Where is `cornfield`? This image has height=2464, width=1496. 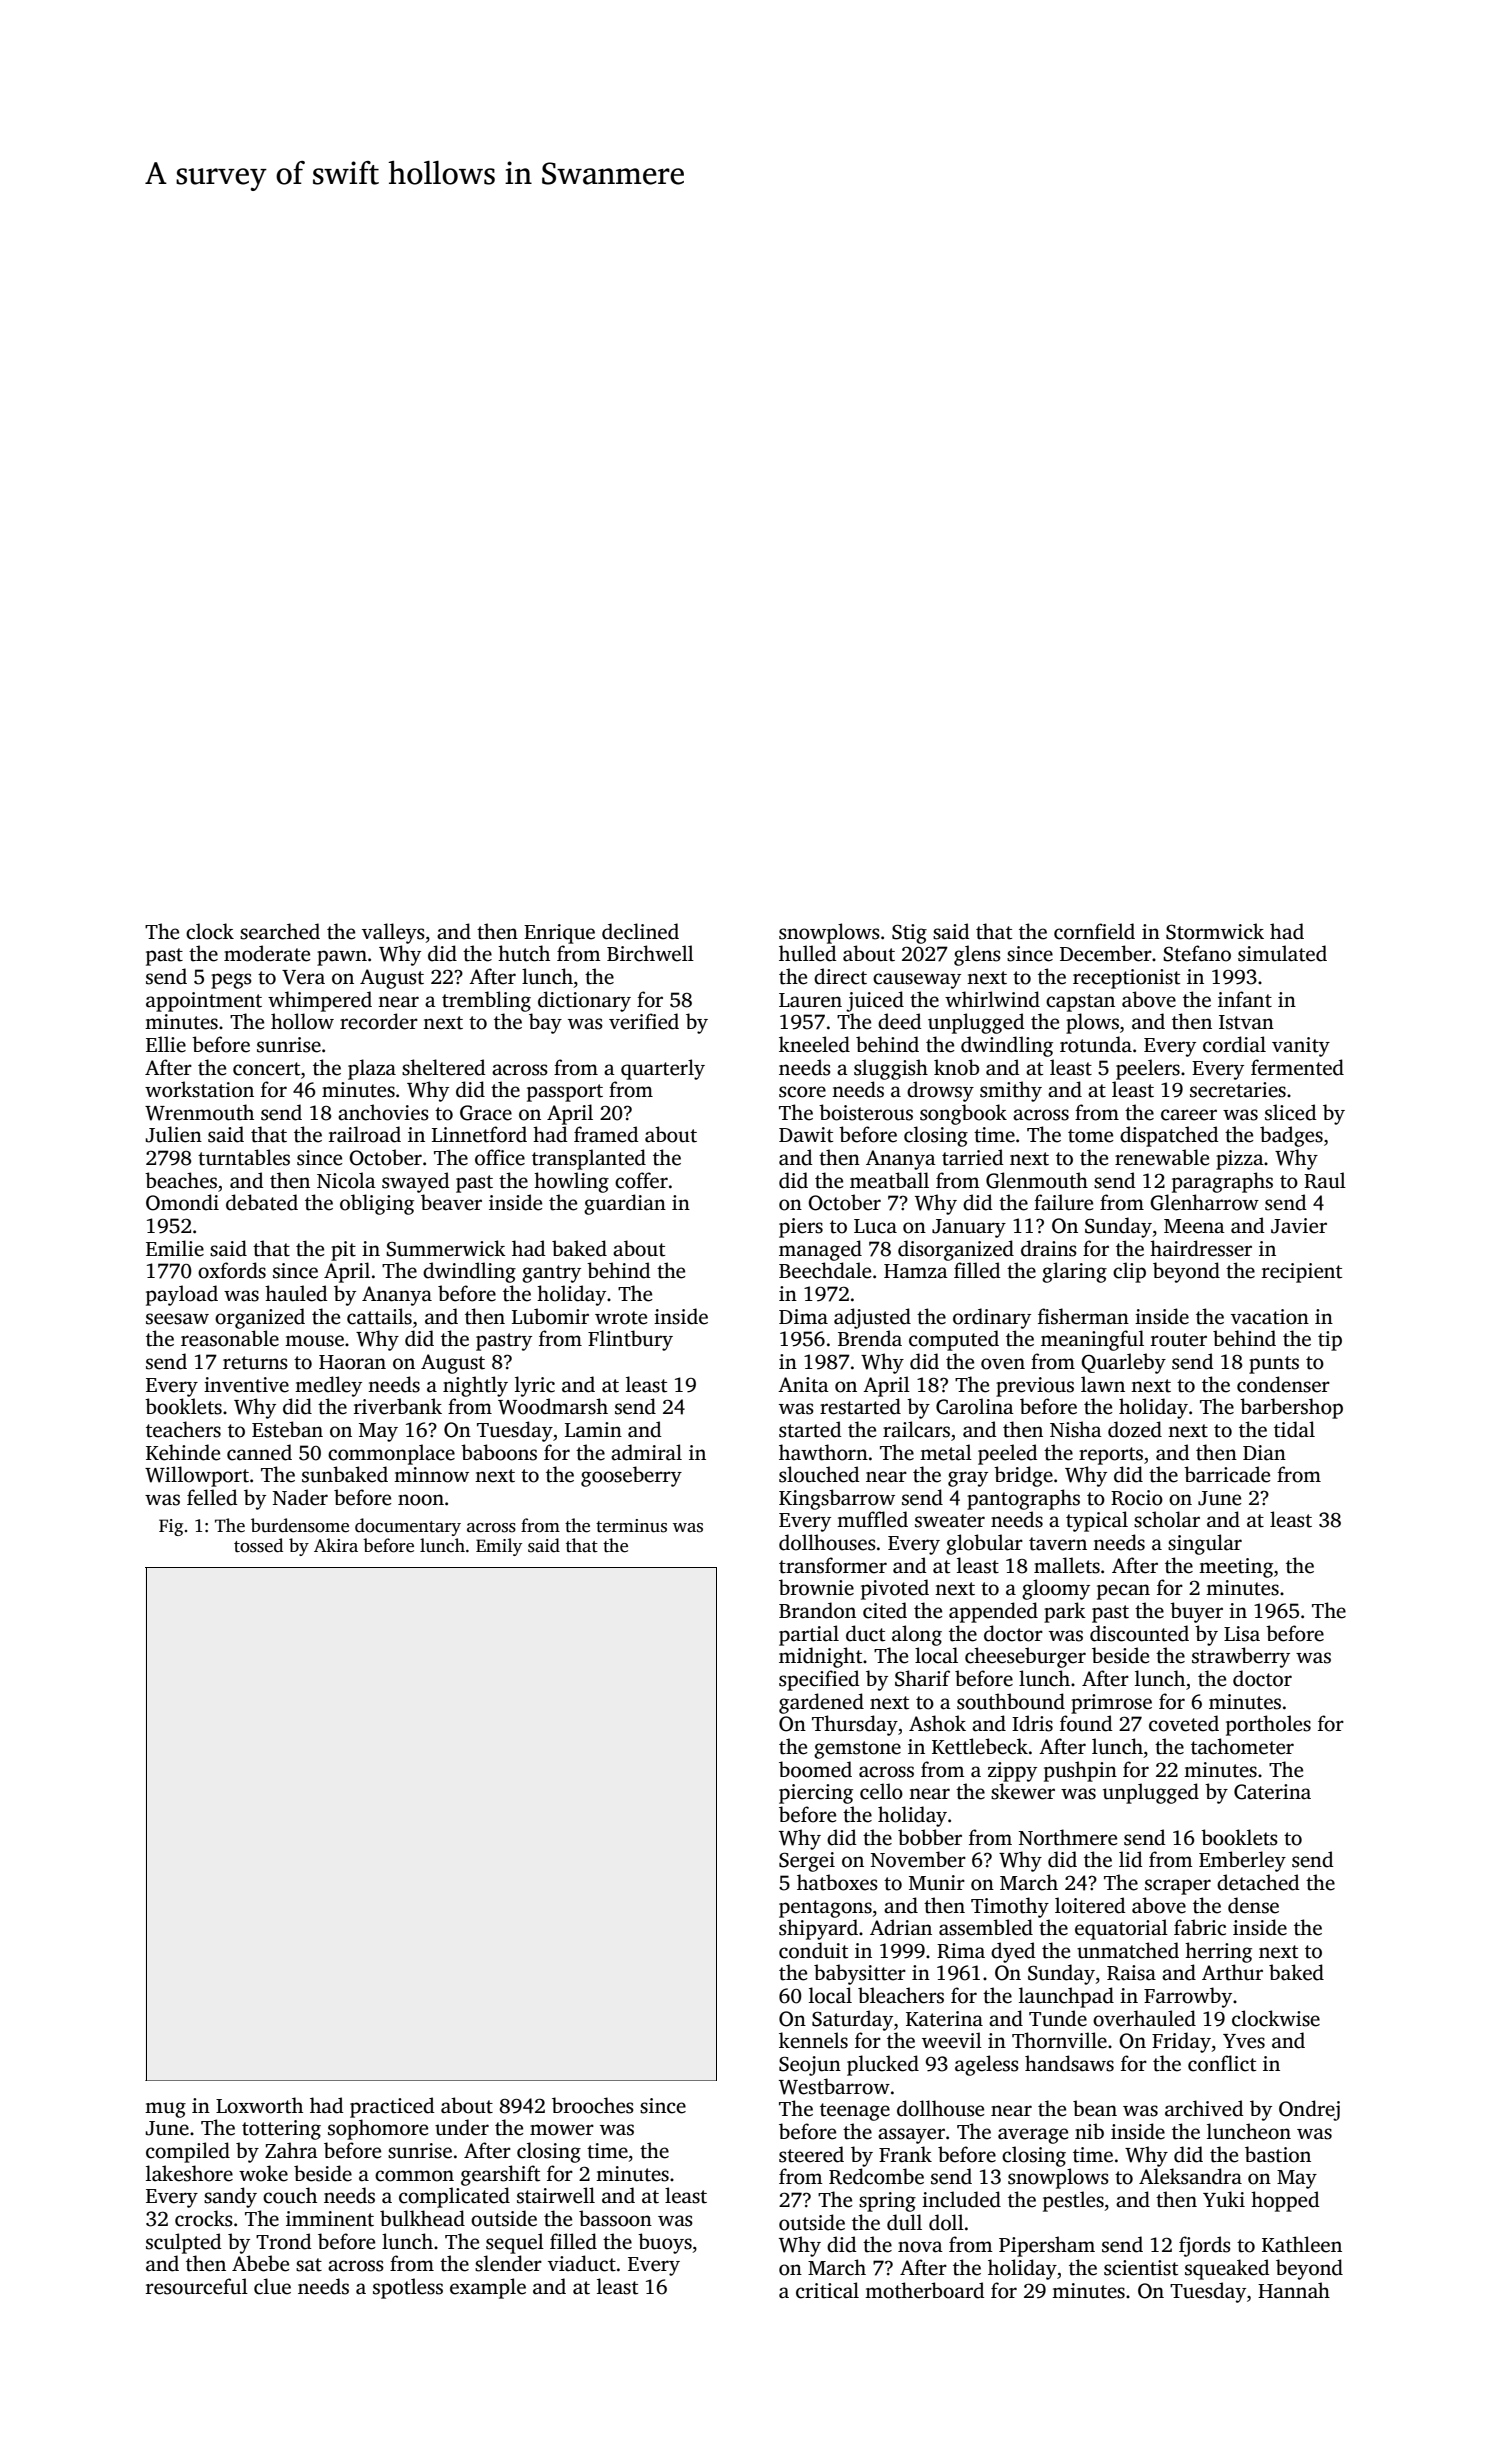 cornfield is located at coordinates (1094, 931).
